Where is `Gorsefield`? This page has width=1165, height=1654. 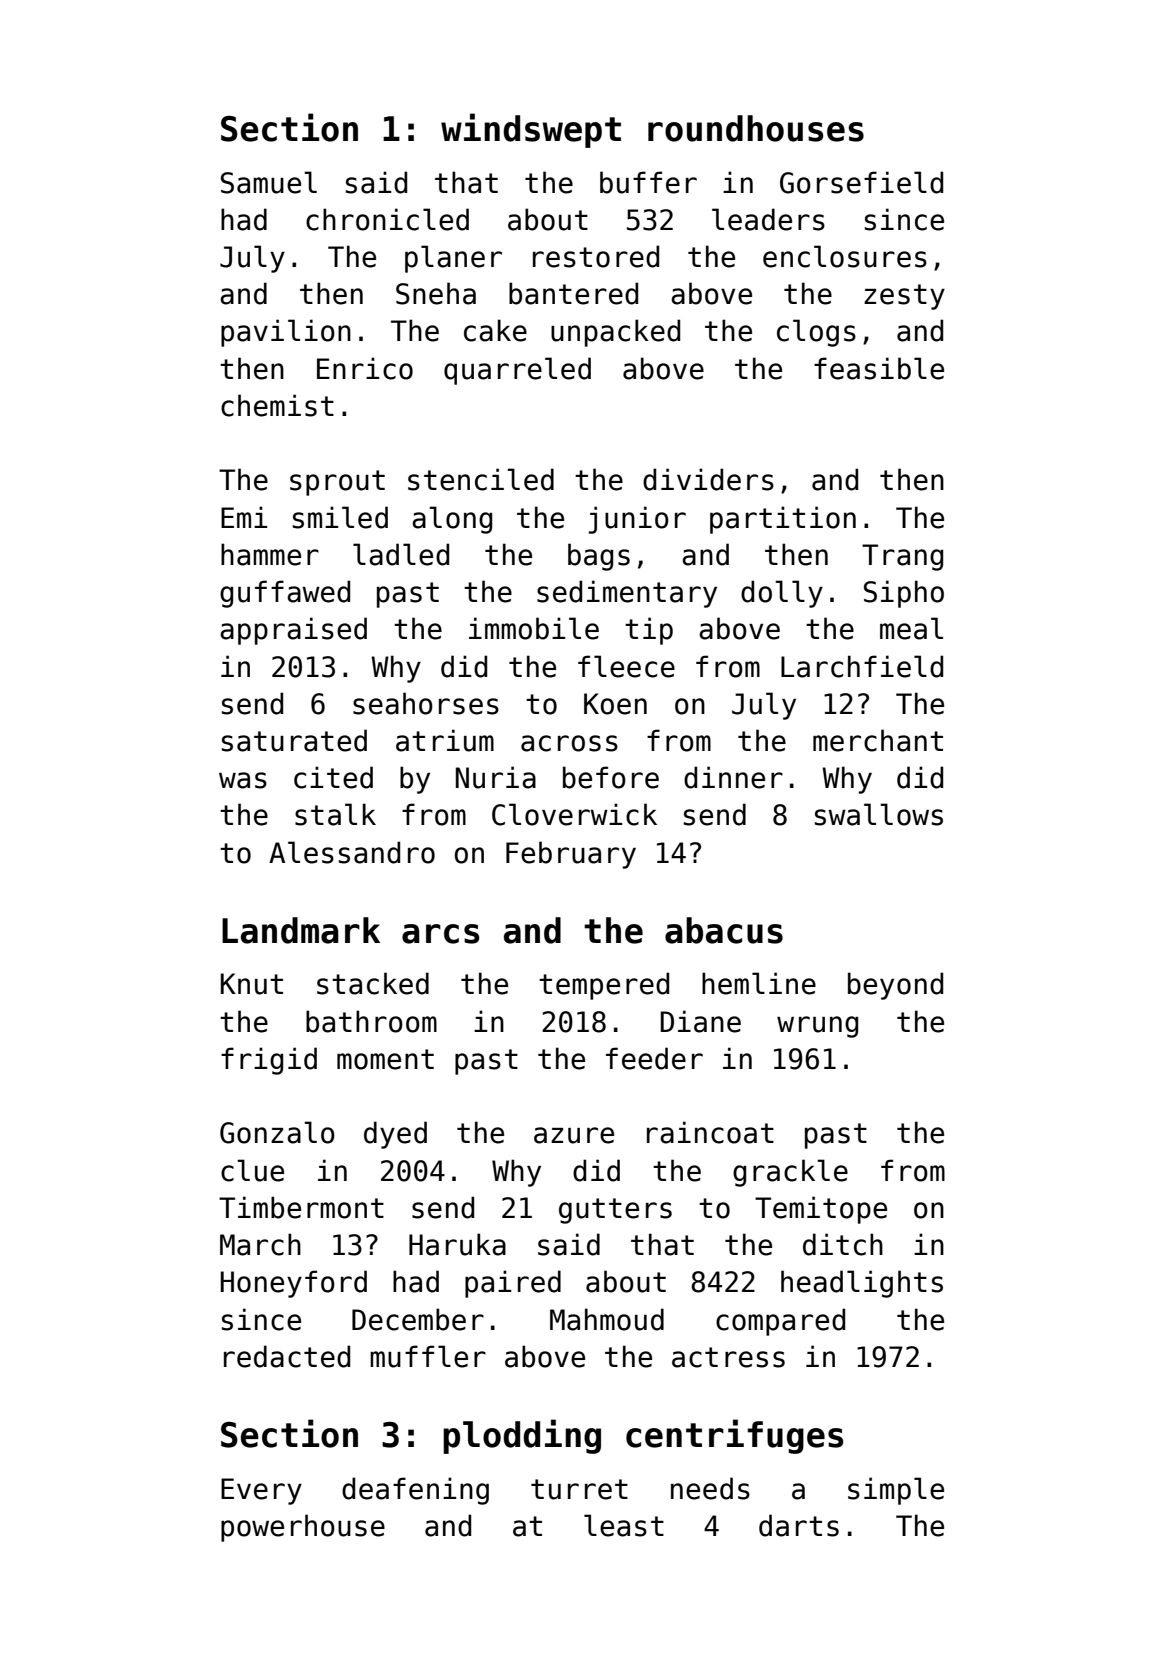
Gorsefield is located at coordinates (861, 182).
